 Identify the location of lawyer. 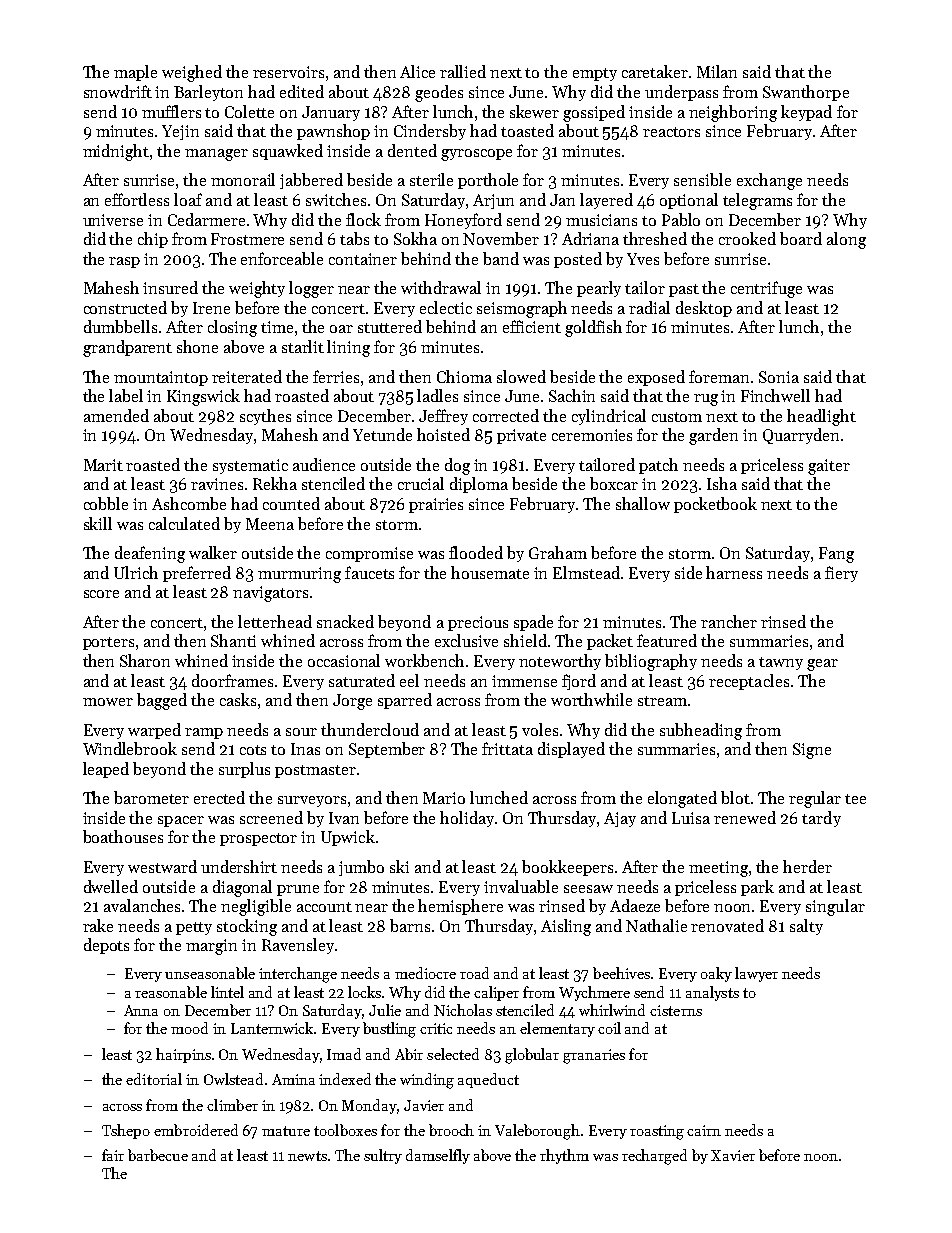
(756, 974).
